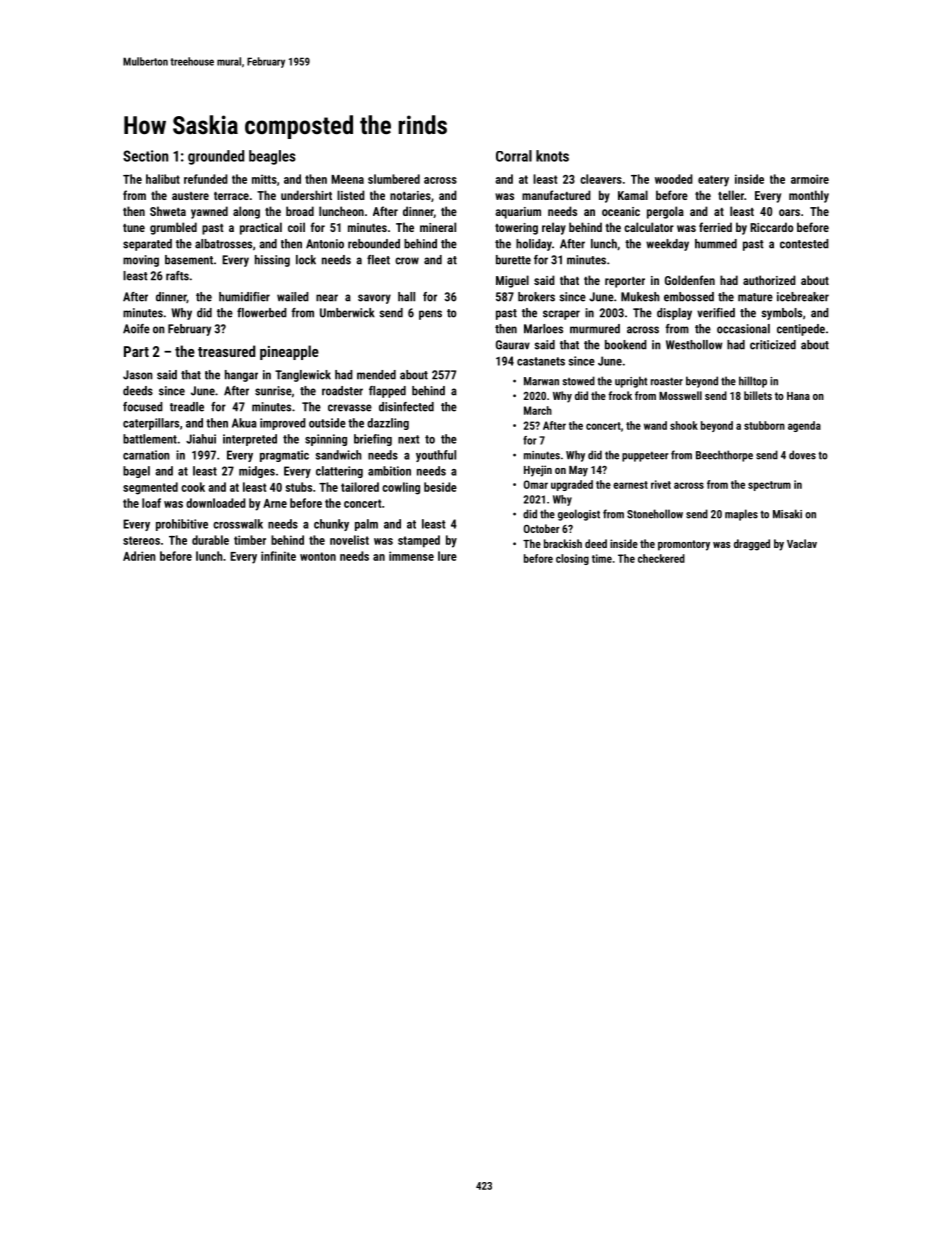 The width and height of the screenshot is (952, 1233). What do you see at coordinates (187, 407) in the screenshot?
I see `treadle` at bounding box center [187, 407].
